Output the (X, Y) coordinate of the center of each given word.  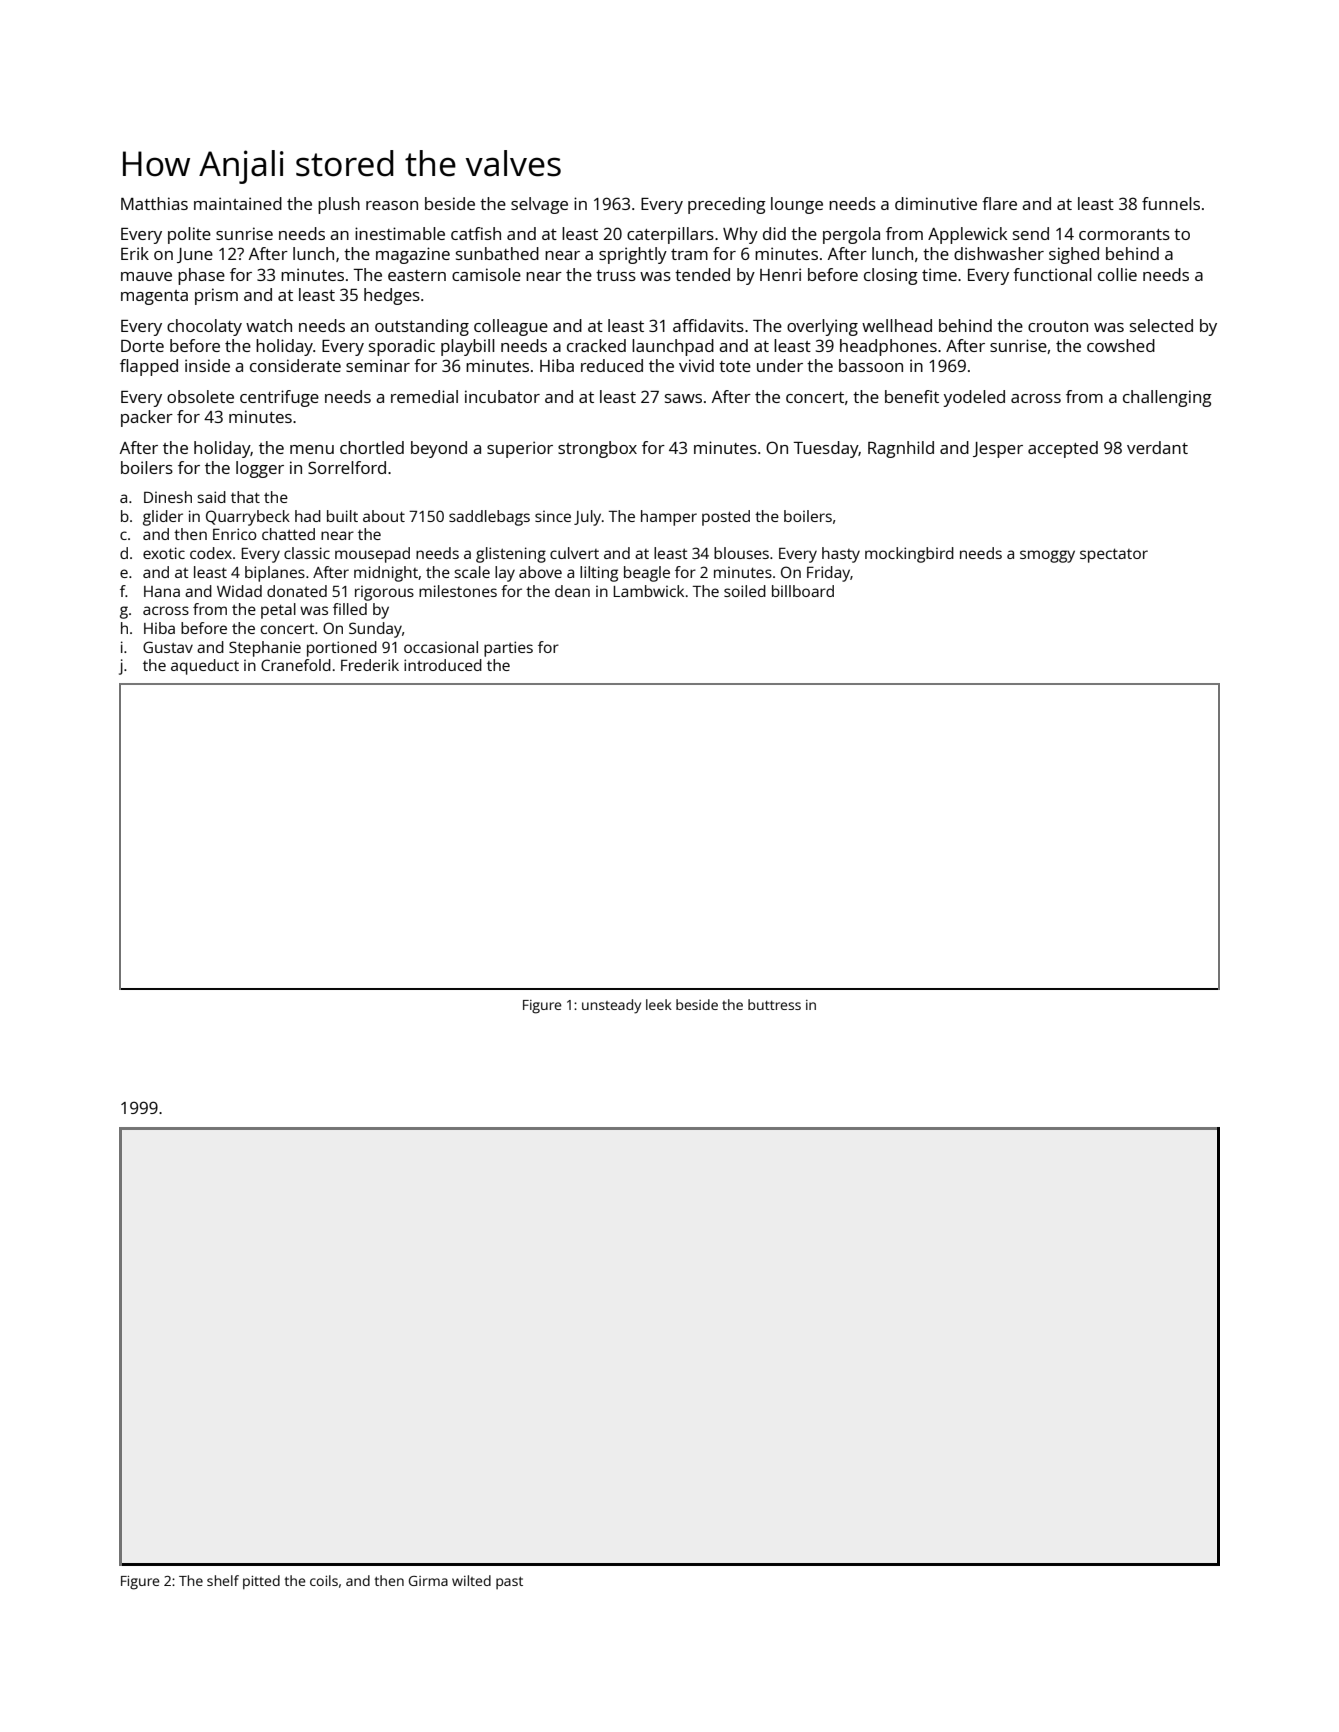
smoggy (1047, 556)
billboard (803, 591)
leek (659, 1004)
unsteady (611, 1006)
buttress (774, 1004)
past (509, 1583)
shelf (223, 1580)
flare (999, 203)
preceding (727, 205)
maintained (238, 203)
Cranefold (296, 665)
